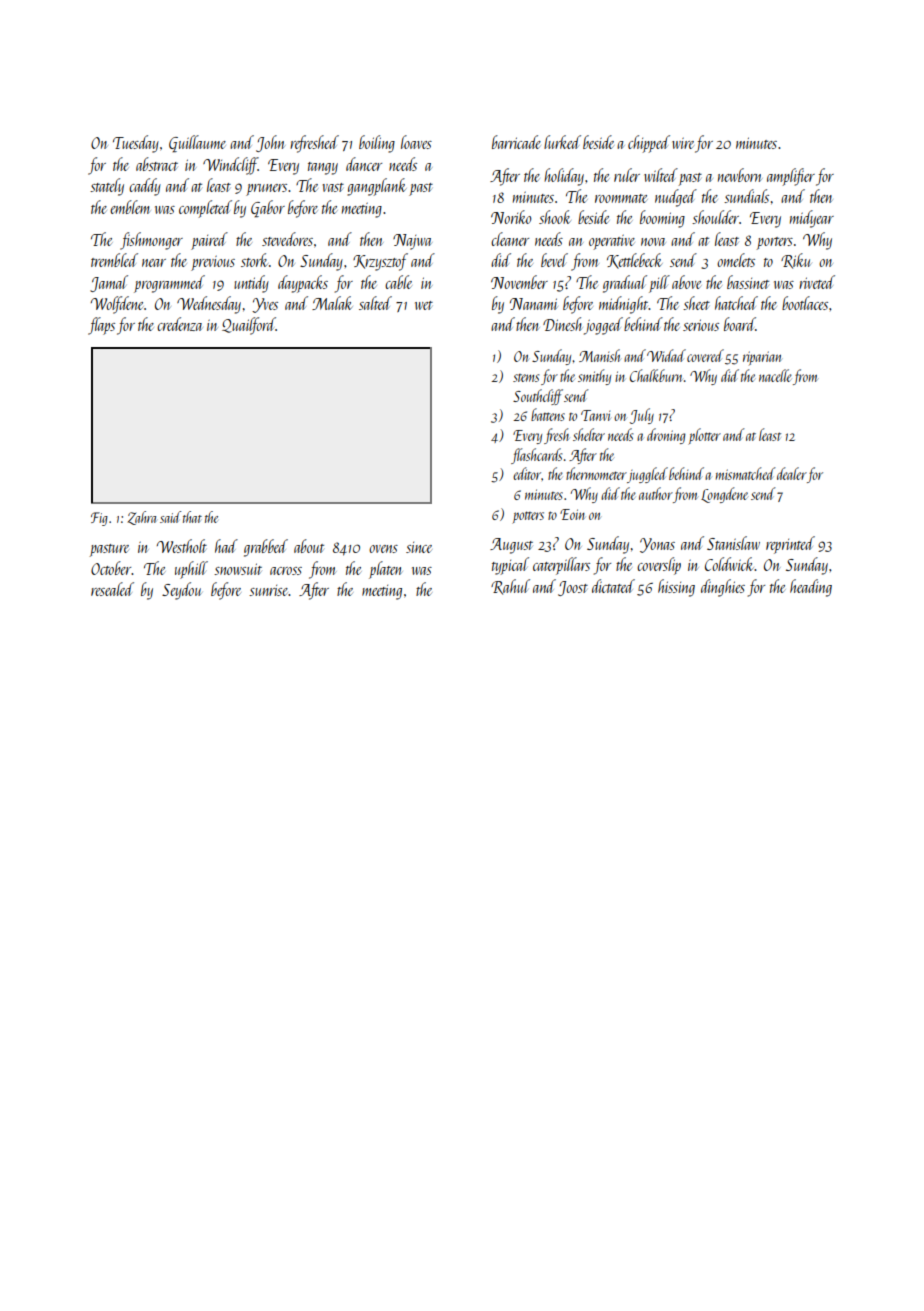  Describe the element at coordinates (510, 566) in the image. I see `typical` at that location.
